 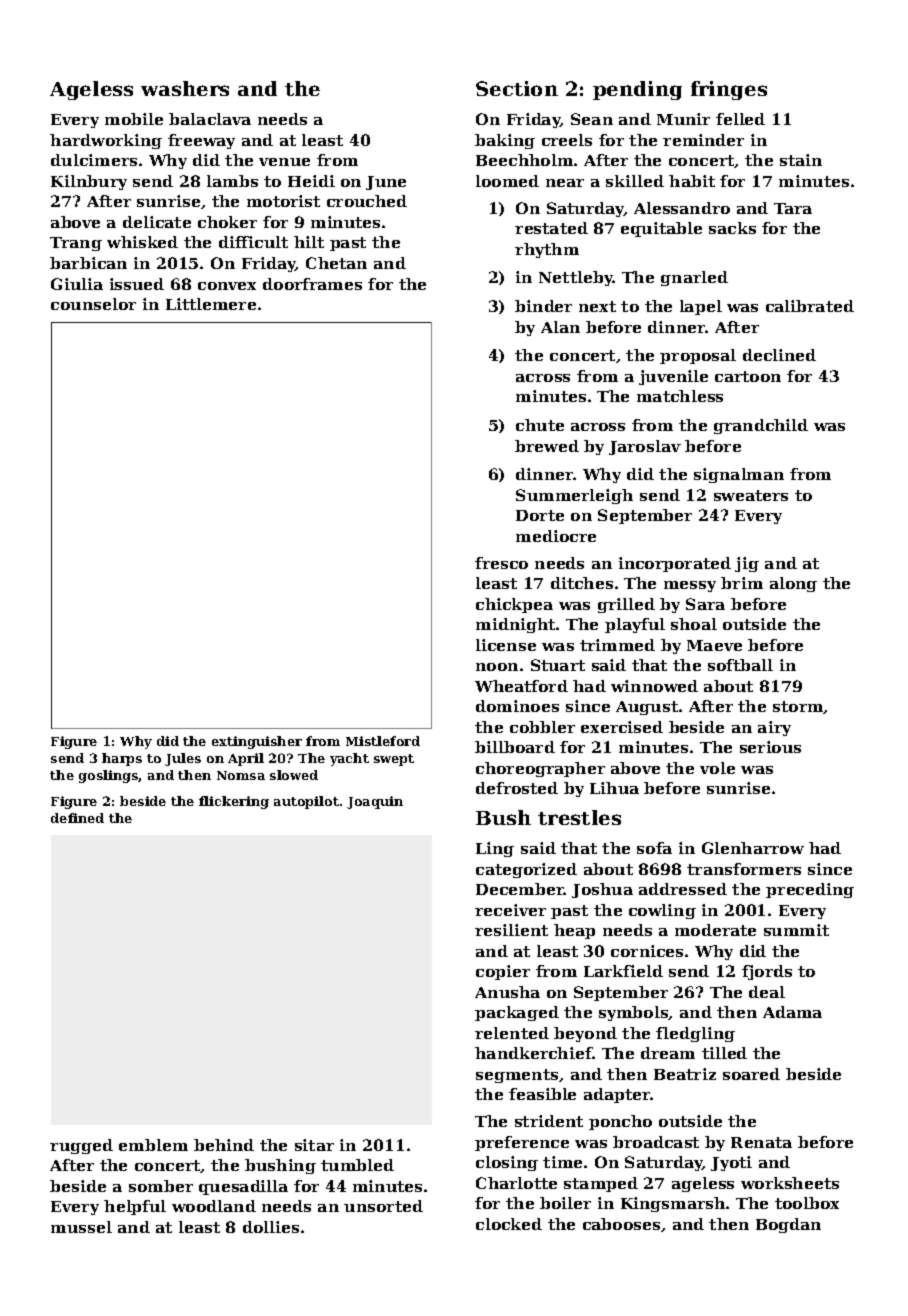 I want to click on tumbled, so click(x=357, y=1165).
